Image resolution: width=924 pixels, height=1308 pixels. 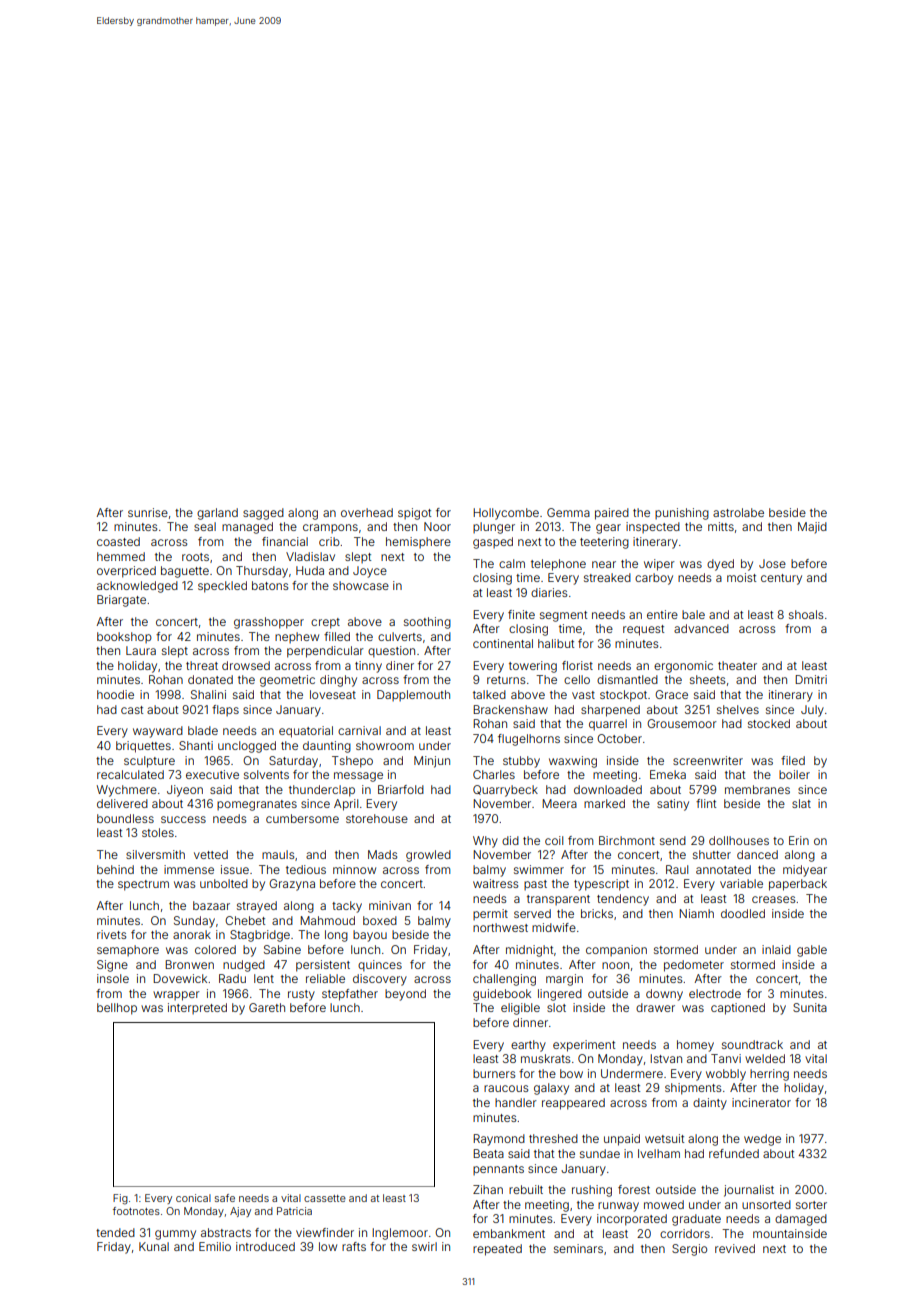 What do you see at coordinates (693, 1089) in the image?
I see `shipments` at bounding box center [693, 1089].
